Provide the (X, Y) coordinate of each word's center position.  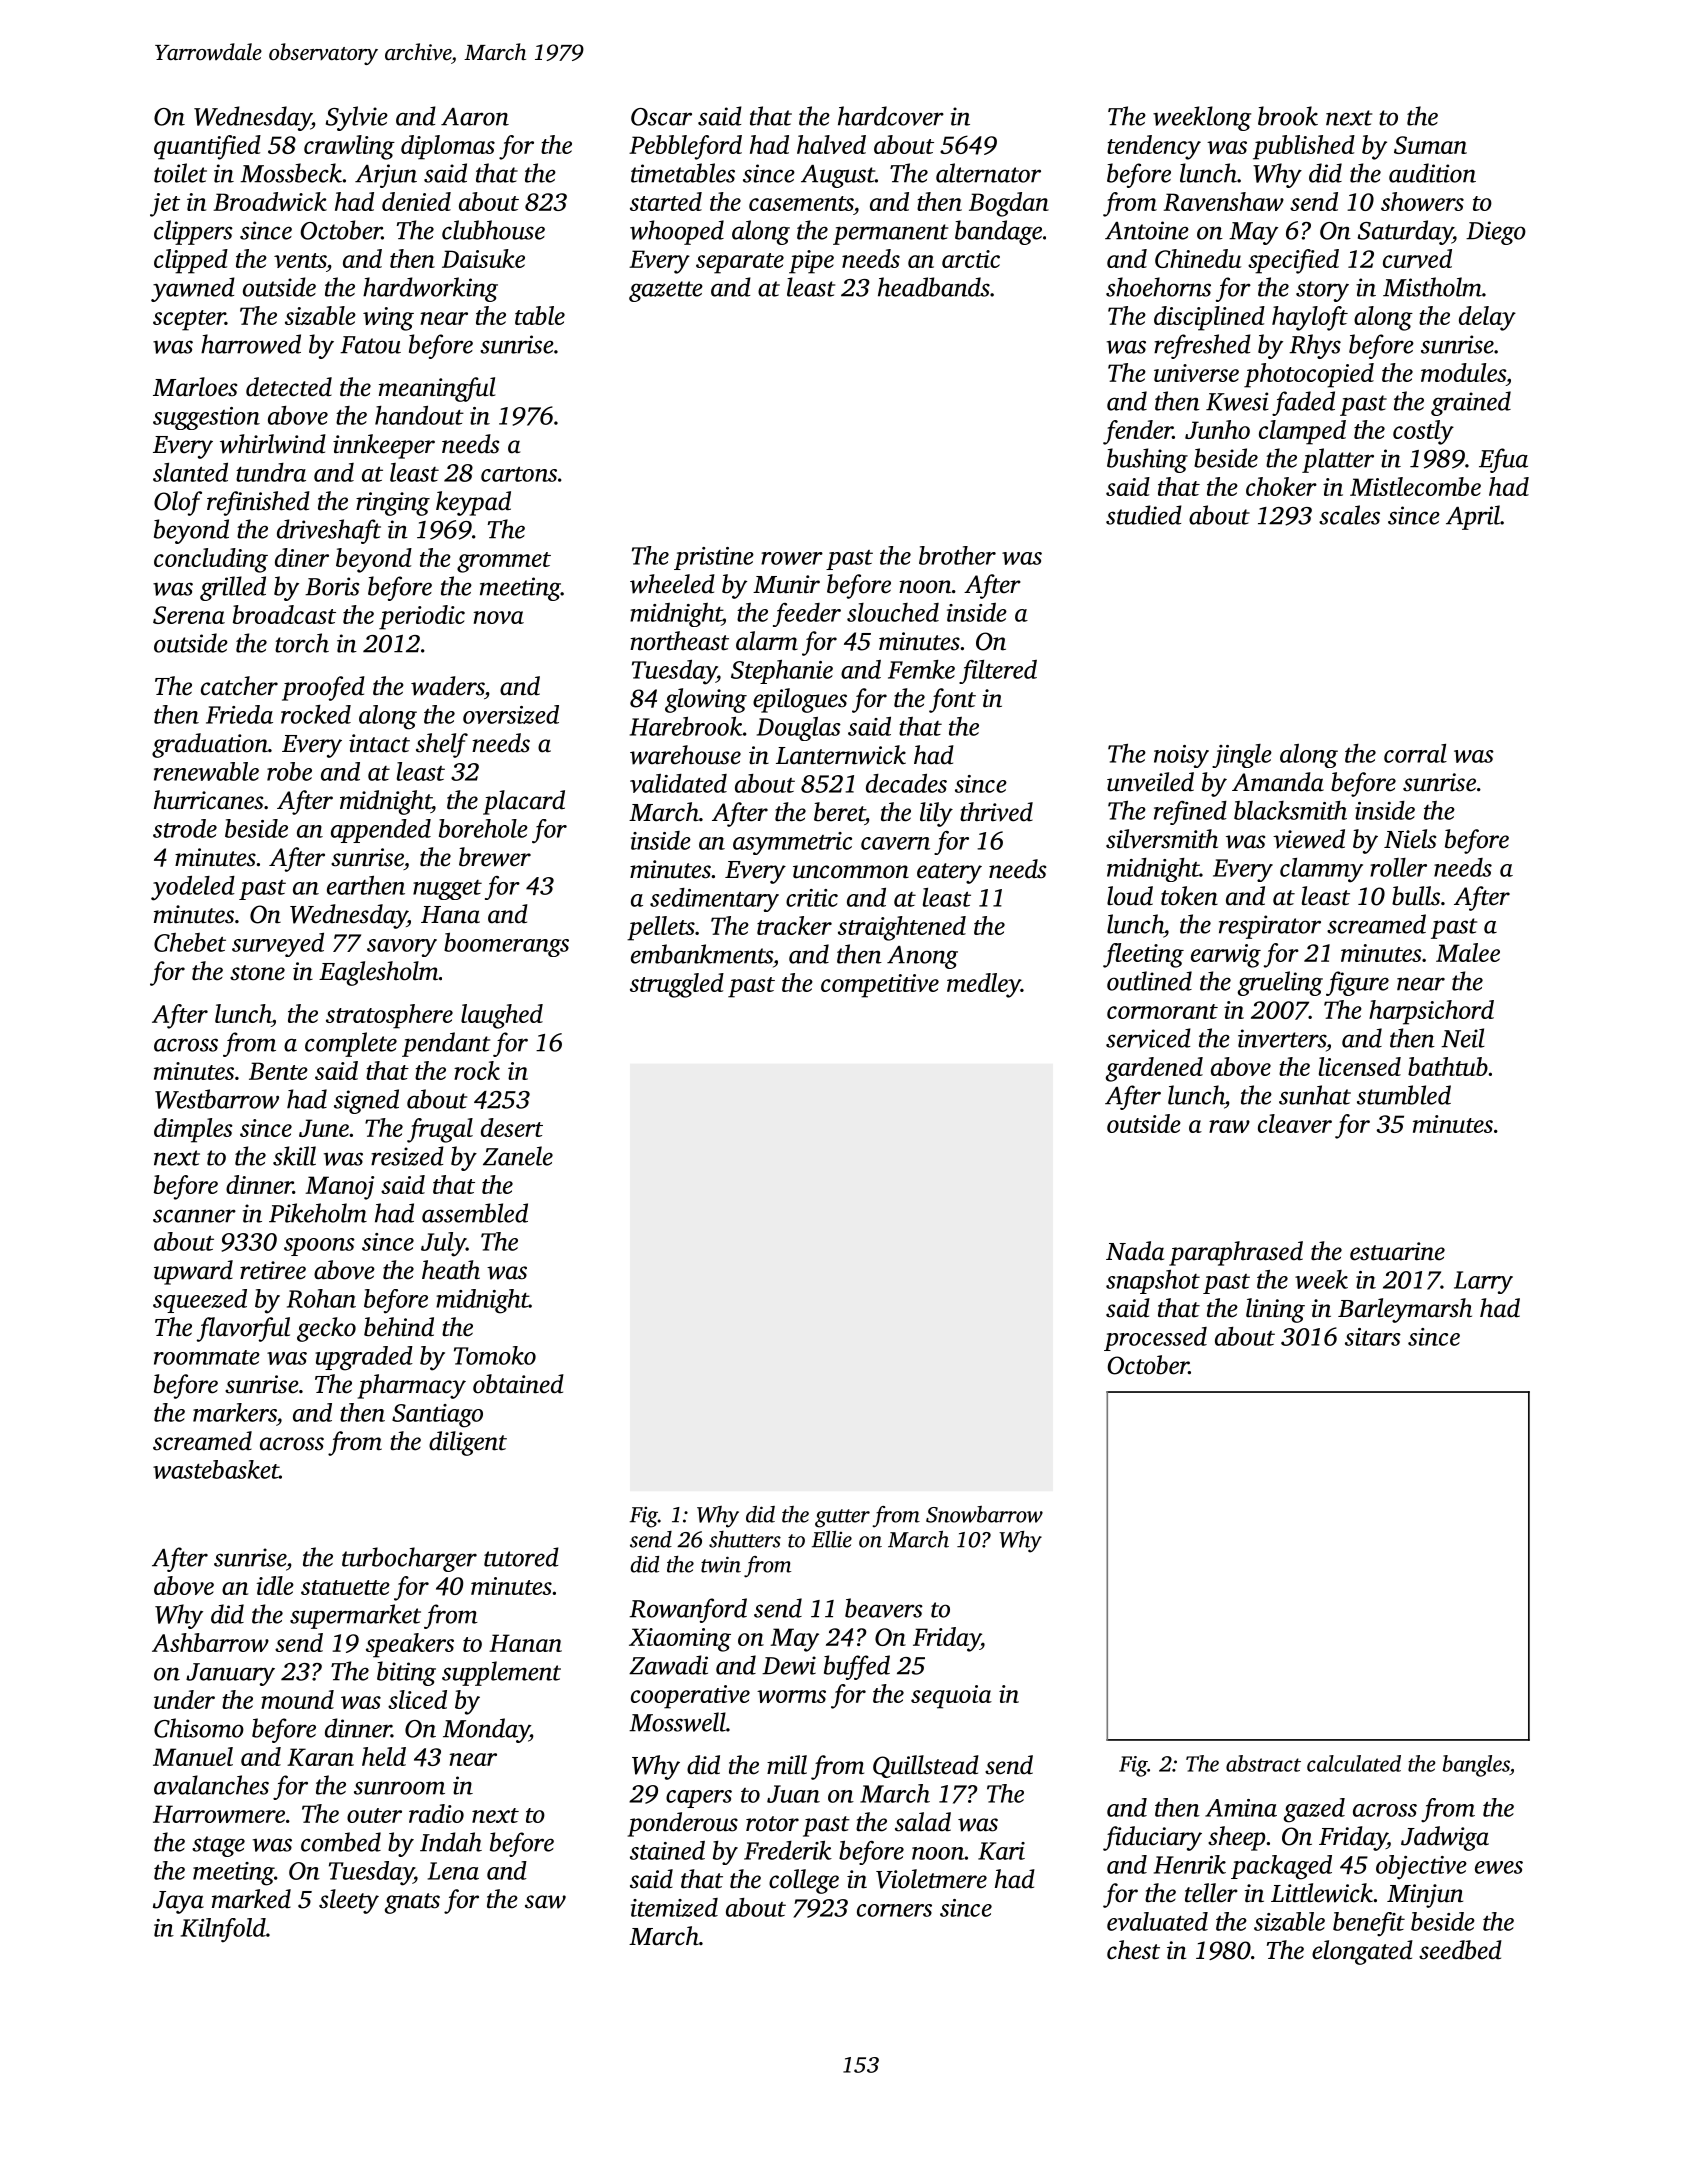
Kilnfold (223, 1930)
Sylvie (357, 118)
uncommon (851, 872)
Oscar (661, 117)
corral (1415, 753)
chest (1133, 1950)
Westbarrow (217, 1099)
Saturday (1405, 232)
